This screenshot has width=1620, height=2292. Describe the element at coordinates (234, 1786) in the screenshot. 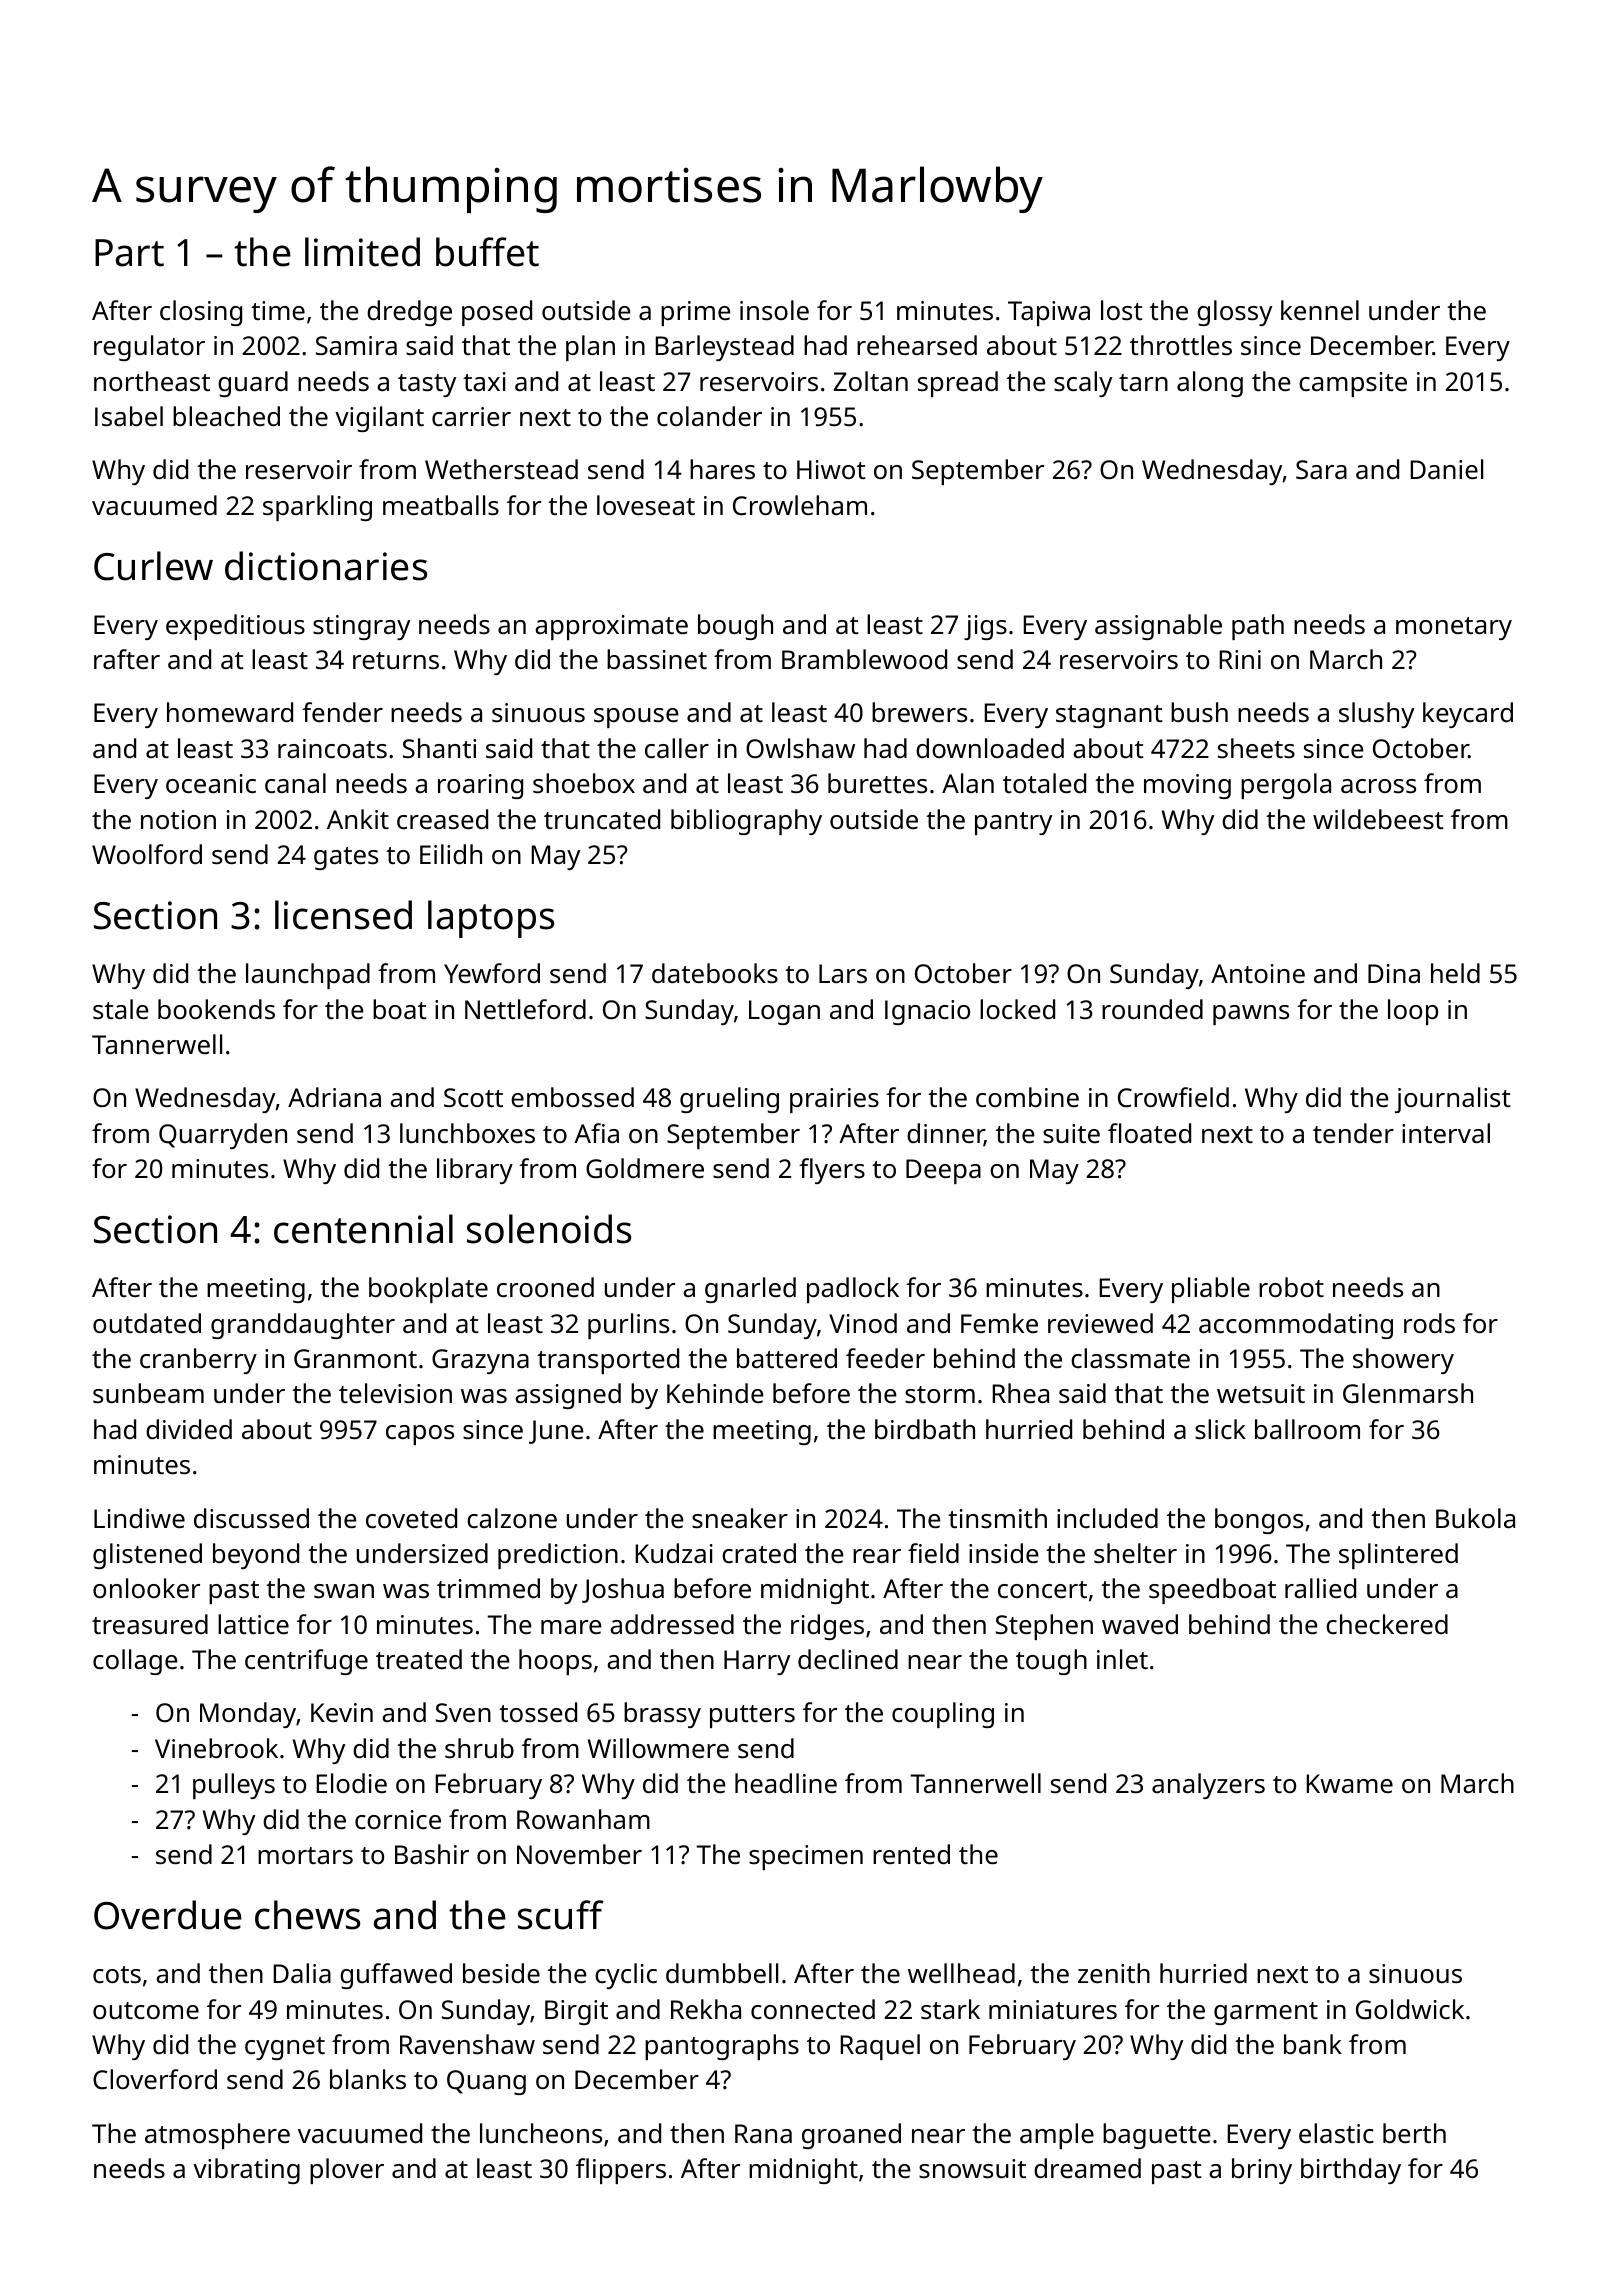

I see `pulleys` at that location.
